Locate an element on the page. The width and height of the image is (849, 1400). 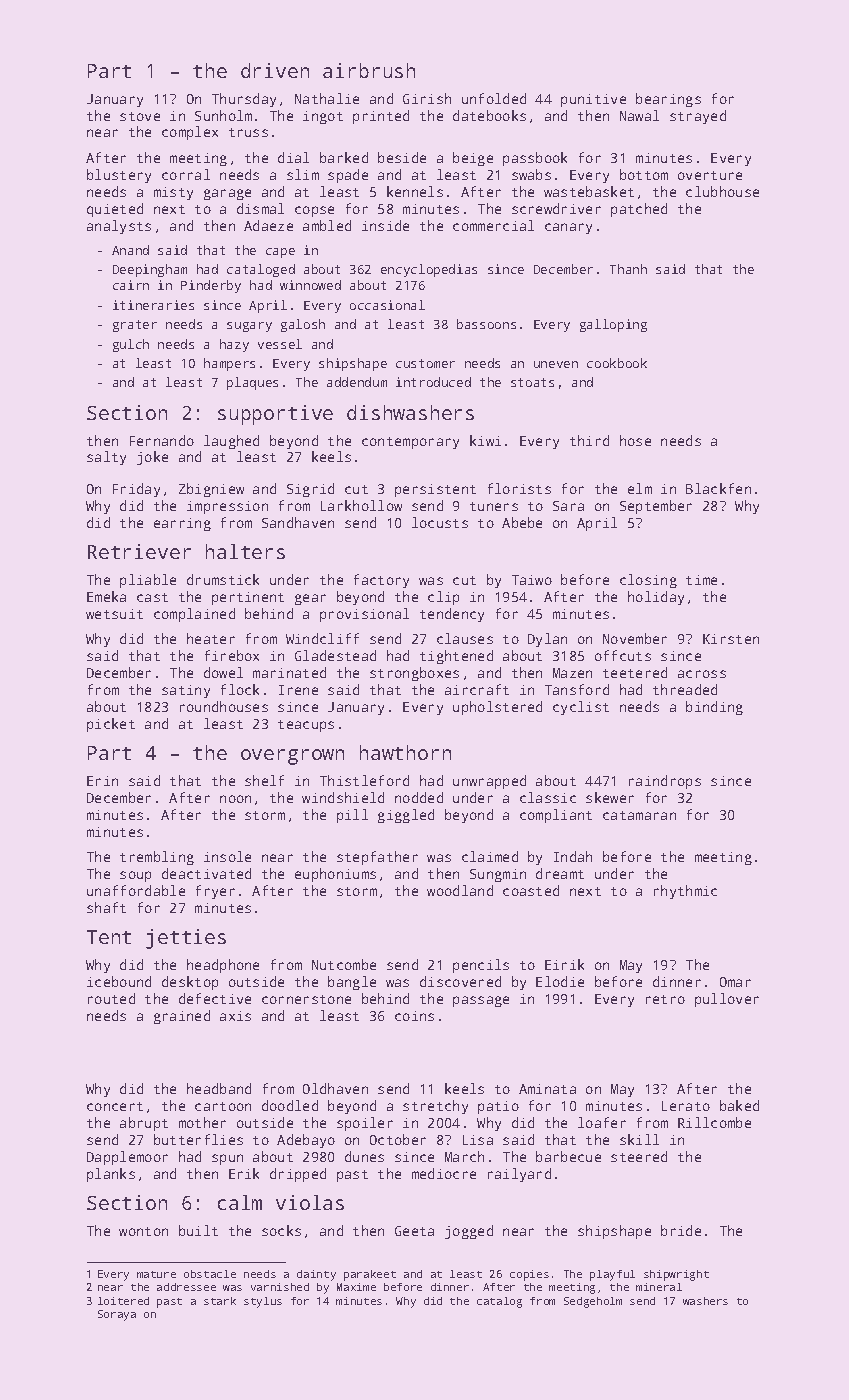
spun is located at coordinates (227, 1159).
